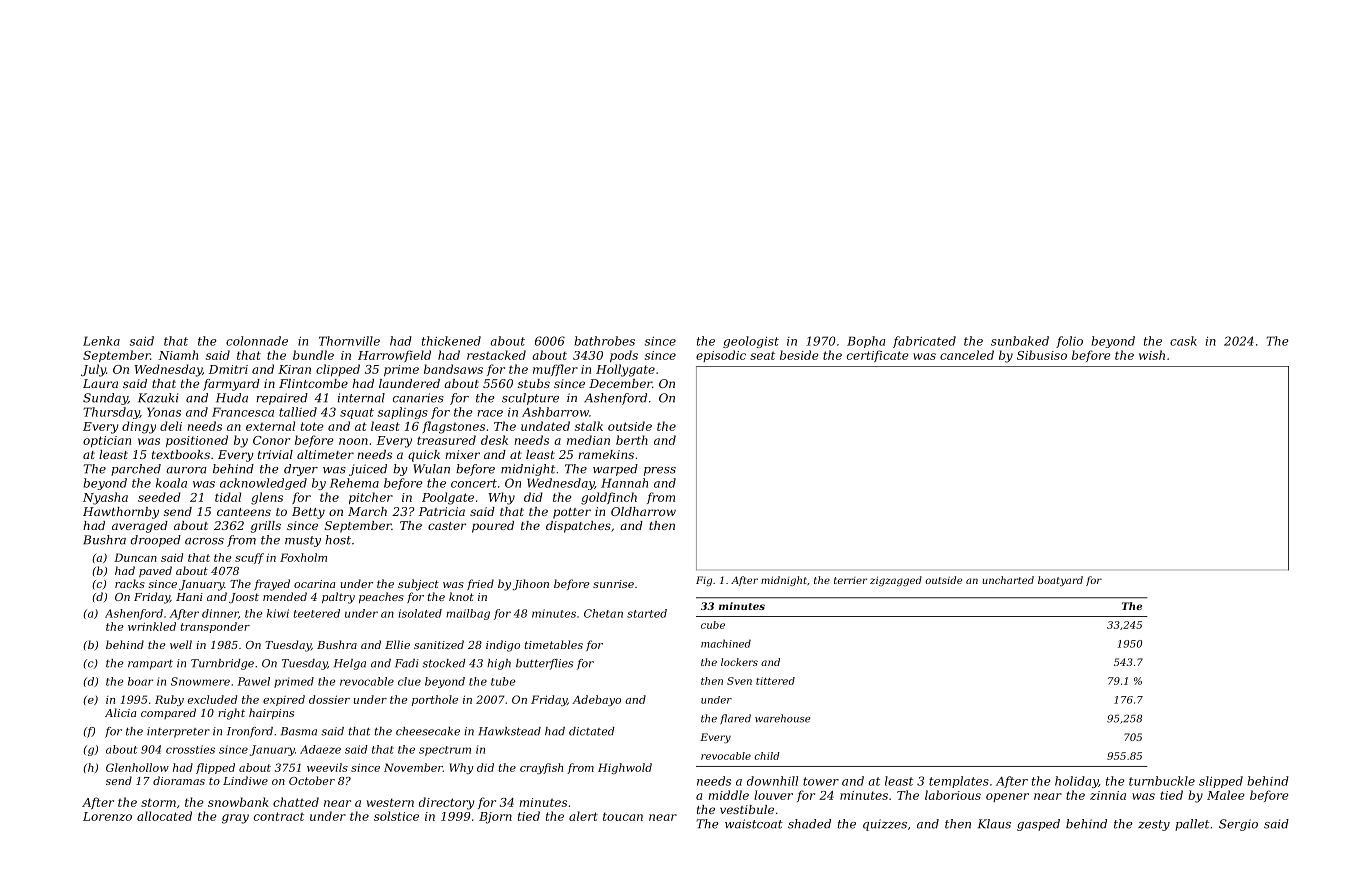 This screenshot has height=887, width=1372. I want to click on mixer, so click(462, 454).
